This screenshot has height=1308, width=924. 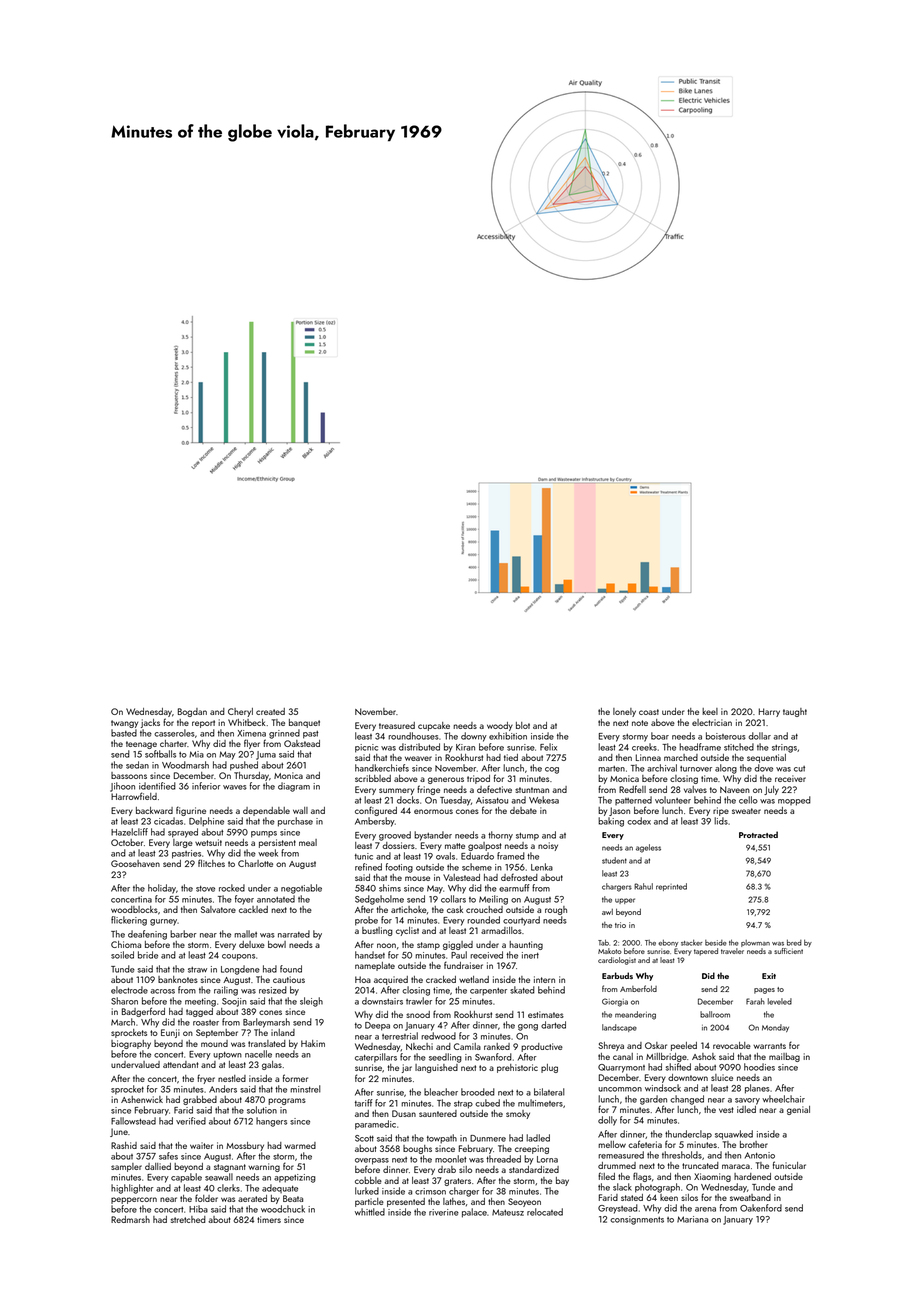 I want to click on stretched, so click(x=188, y=1219).
